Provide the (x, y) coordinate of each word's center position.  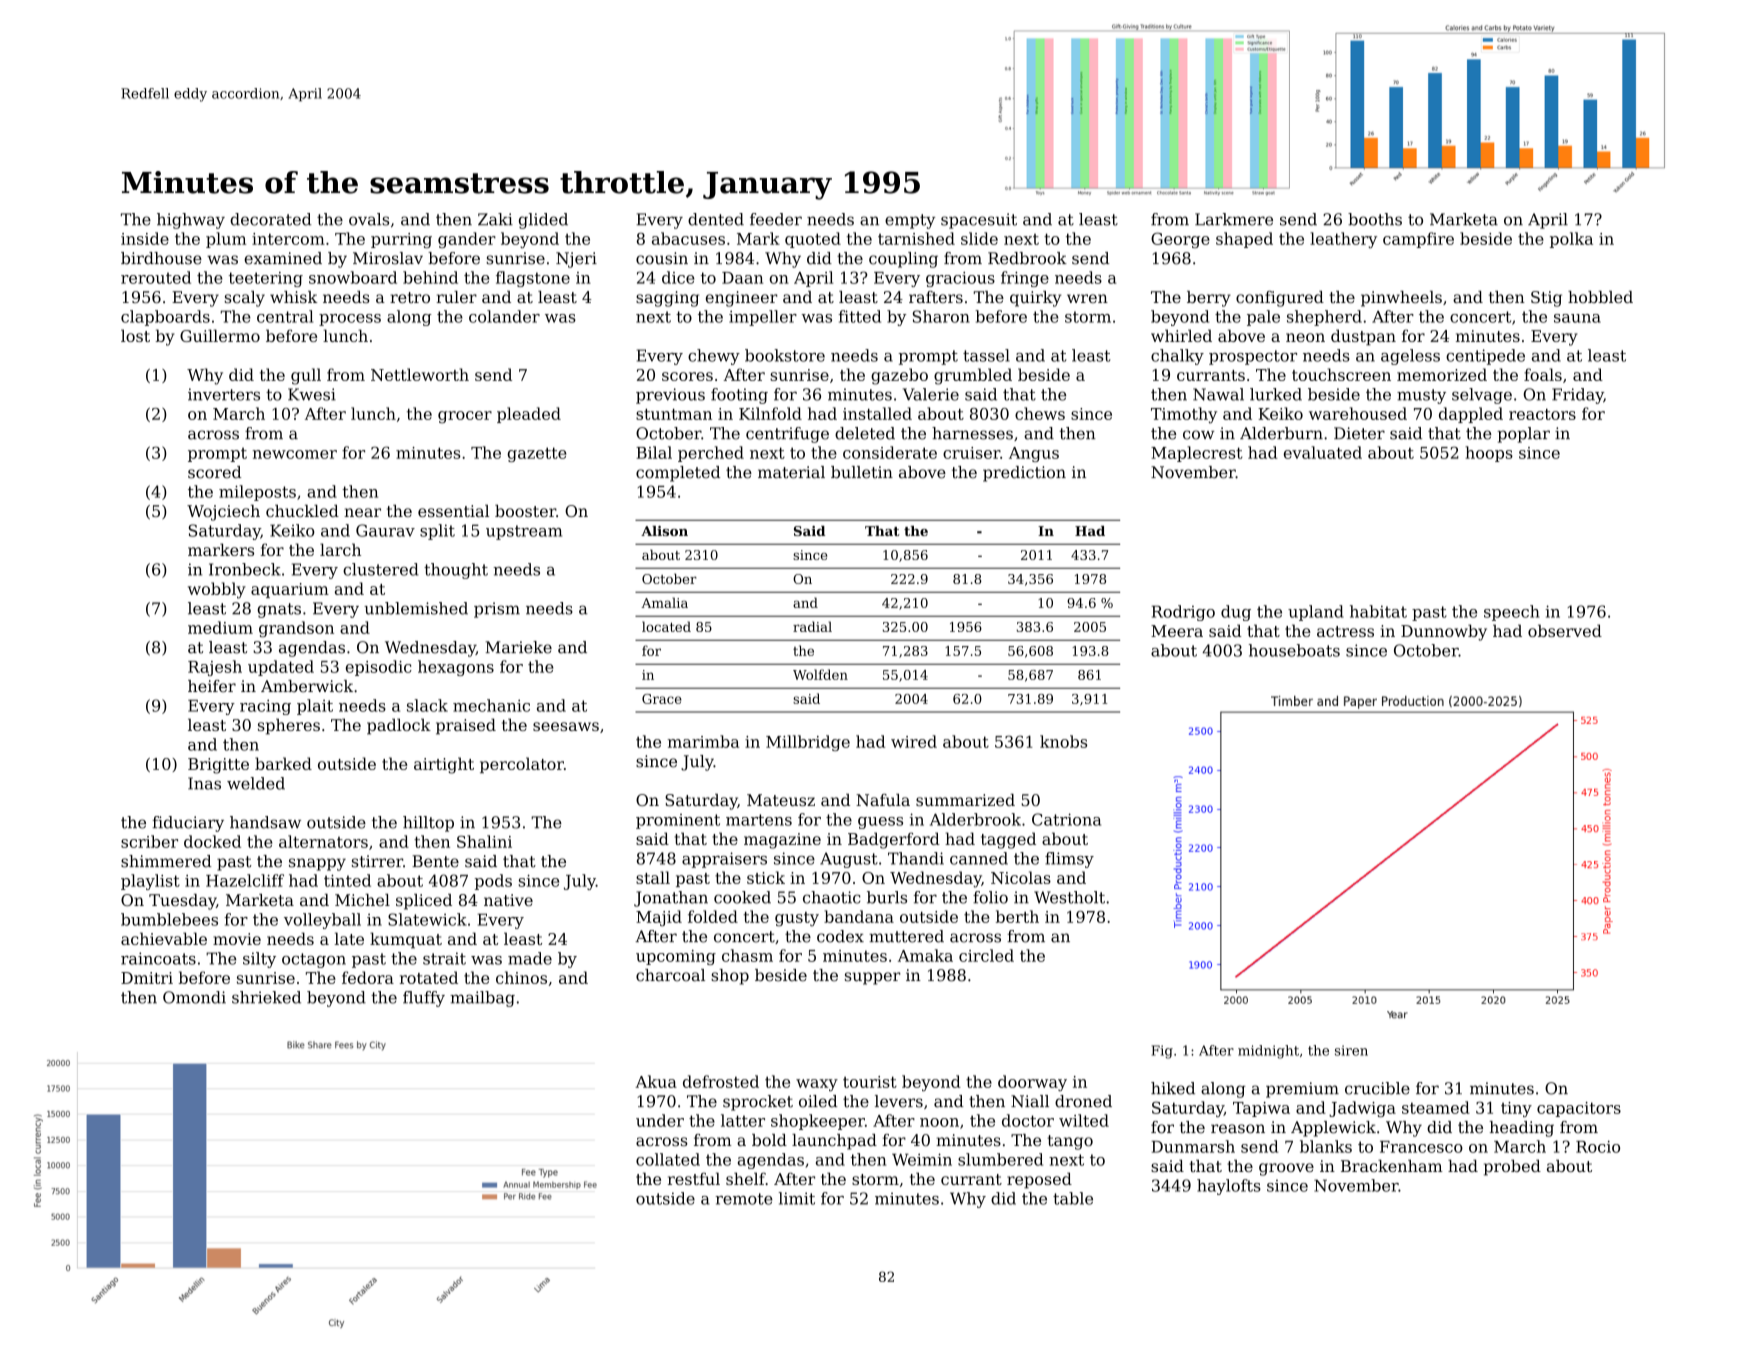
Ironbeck (245, 569)
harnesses (972, 433)
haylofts (1229, 1187)
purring (401, 240)
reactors (1542, 414)
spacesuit (979, 221)
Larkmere (1234, 219)
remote (744, 1199)
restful (694, 1178)
